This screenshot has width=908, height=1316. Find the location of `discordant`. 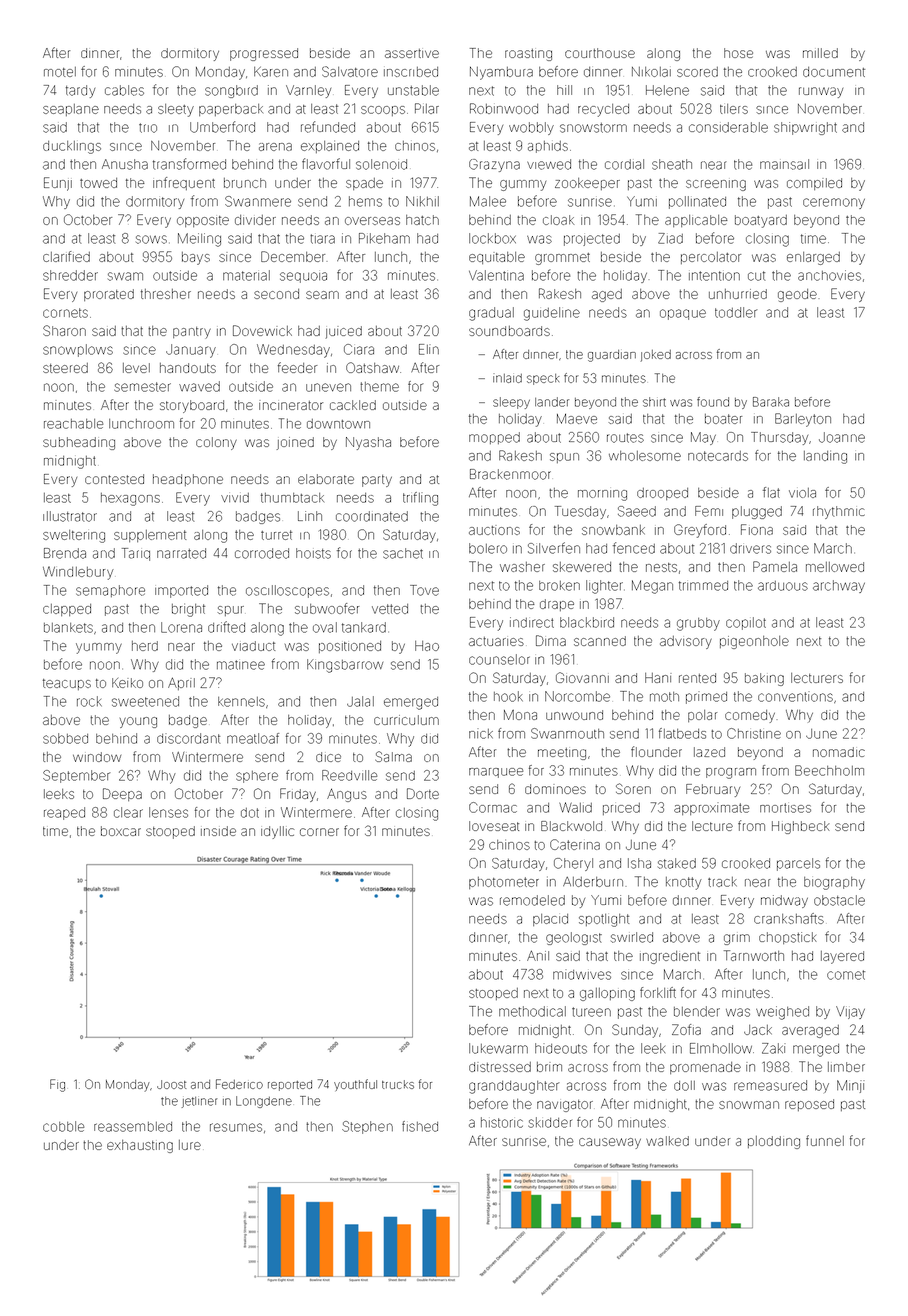

discordant is located at coordinates (189, 738).
